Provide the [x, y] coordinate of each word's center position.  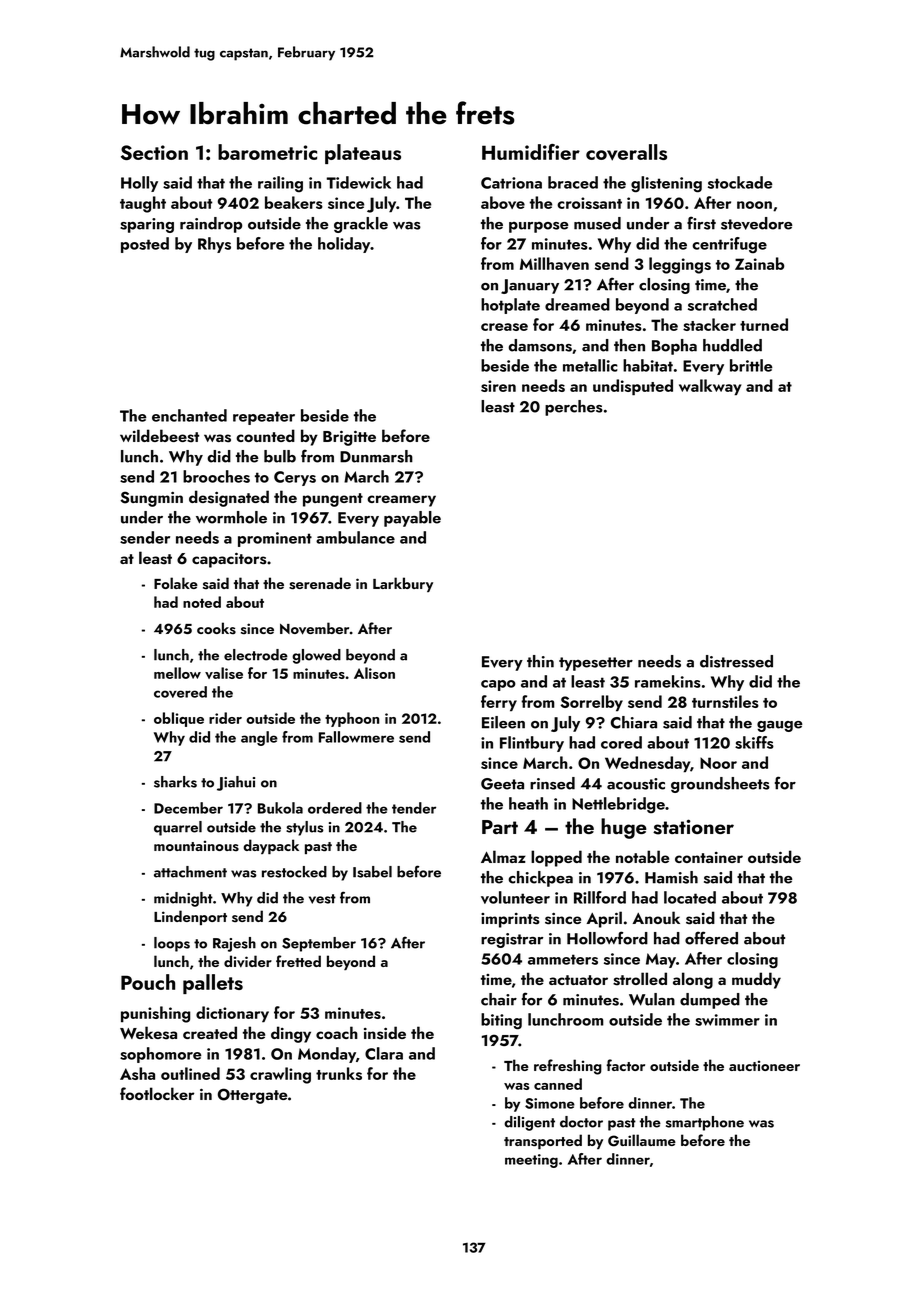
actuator [578, 980]
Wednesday [647, 764]
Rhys [214, 245]
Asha [137, 1073]
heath [528, 803]
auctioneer [764, 1066]
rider [225, 718]
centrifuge [729, 245]
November [314, 628]
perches [574, 408]
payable [412, 519]
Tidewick [359, 182]
